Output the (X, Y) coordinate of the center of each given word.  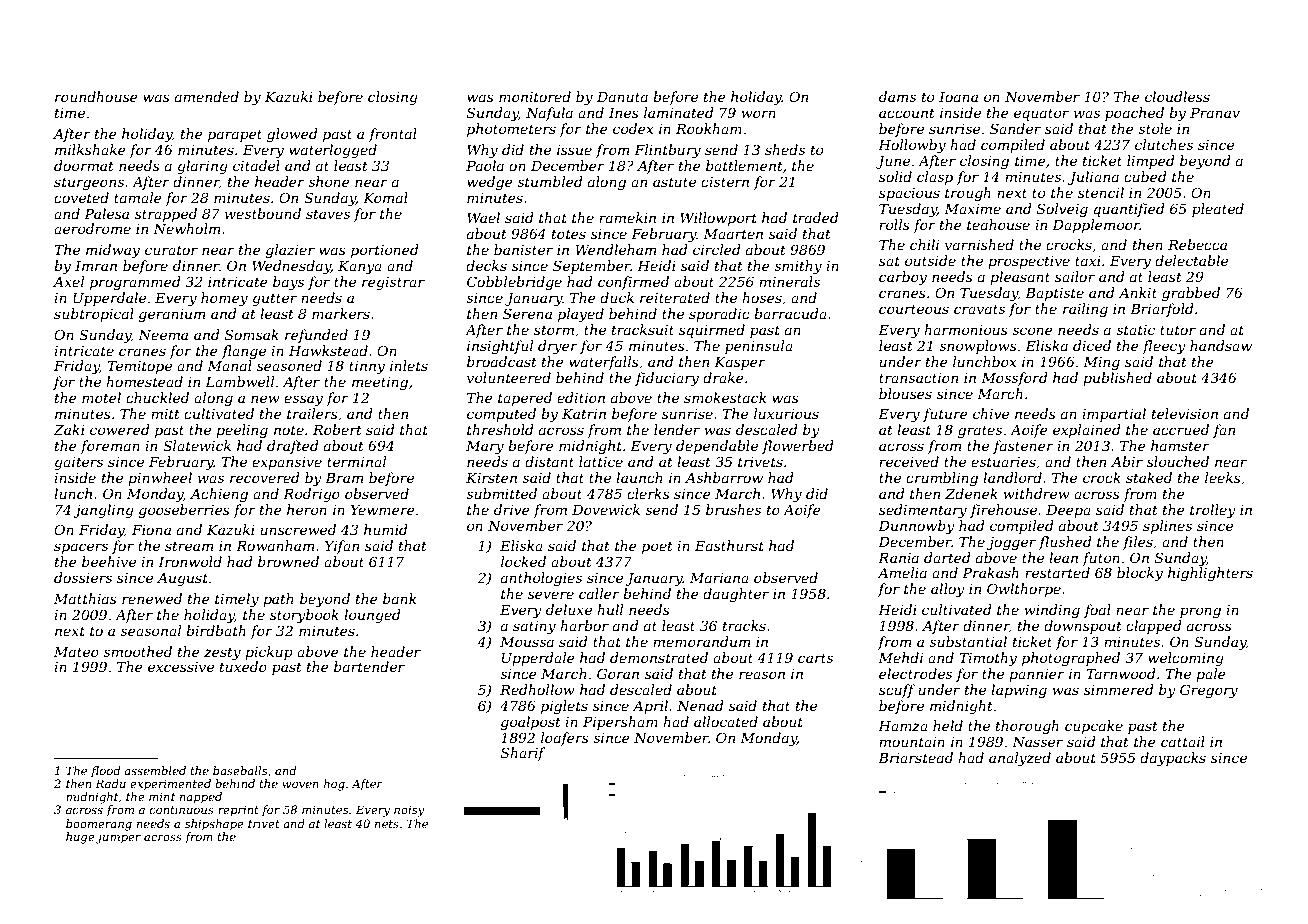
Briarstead (915, 757)
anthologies (541, 579)
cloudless (1177, 96)
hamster (1180, 445)
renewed (152, 598)
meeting (380, 383)
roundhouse (96, 96)
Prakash (990, 572)
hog (334, 785)
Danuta (622, 97)
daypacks (1173, 759)
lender (677, 429)
